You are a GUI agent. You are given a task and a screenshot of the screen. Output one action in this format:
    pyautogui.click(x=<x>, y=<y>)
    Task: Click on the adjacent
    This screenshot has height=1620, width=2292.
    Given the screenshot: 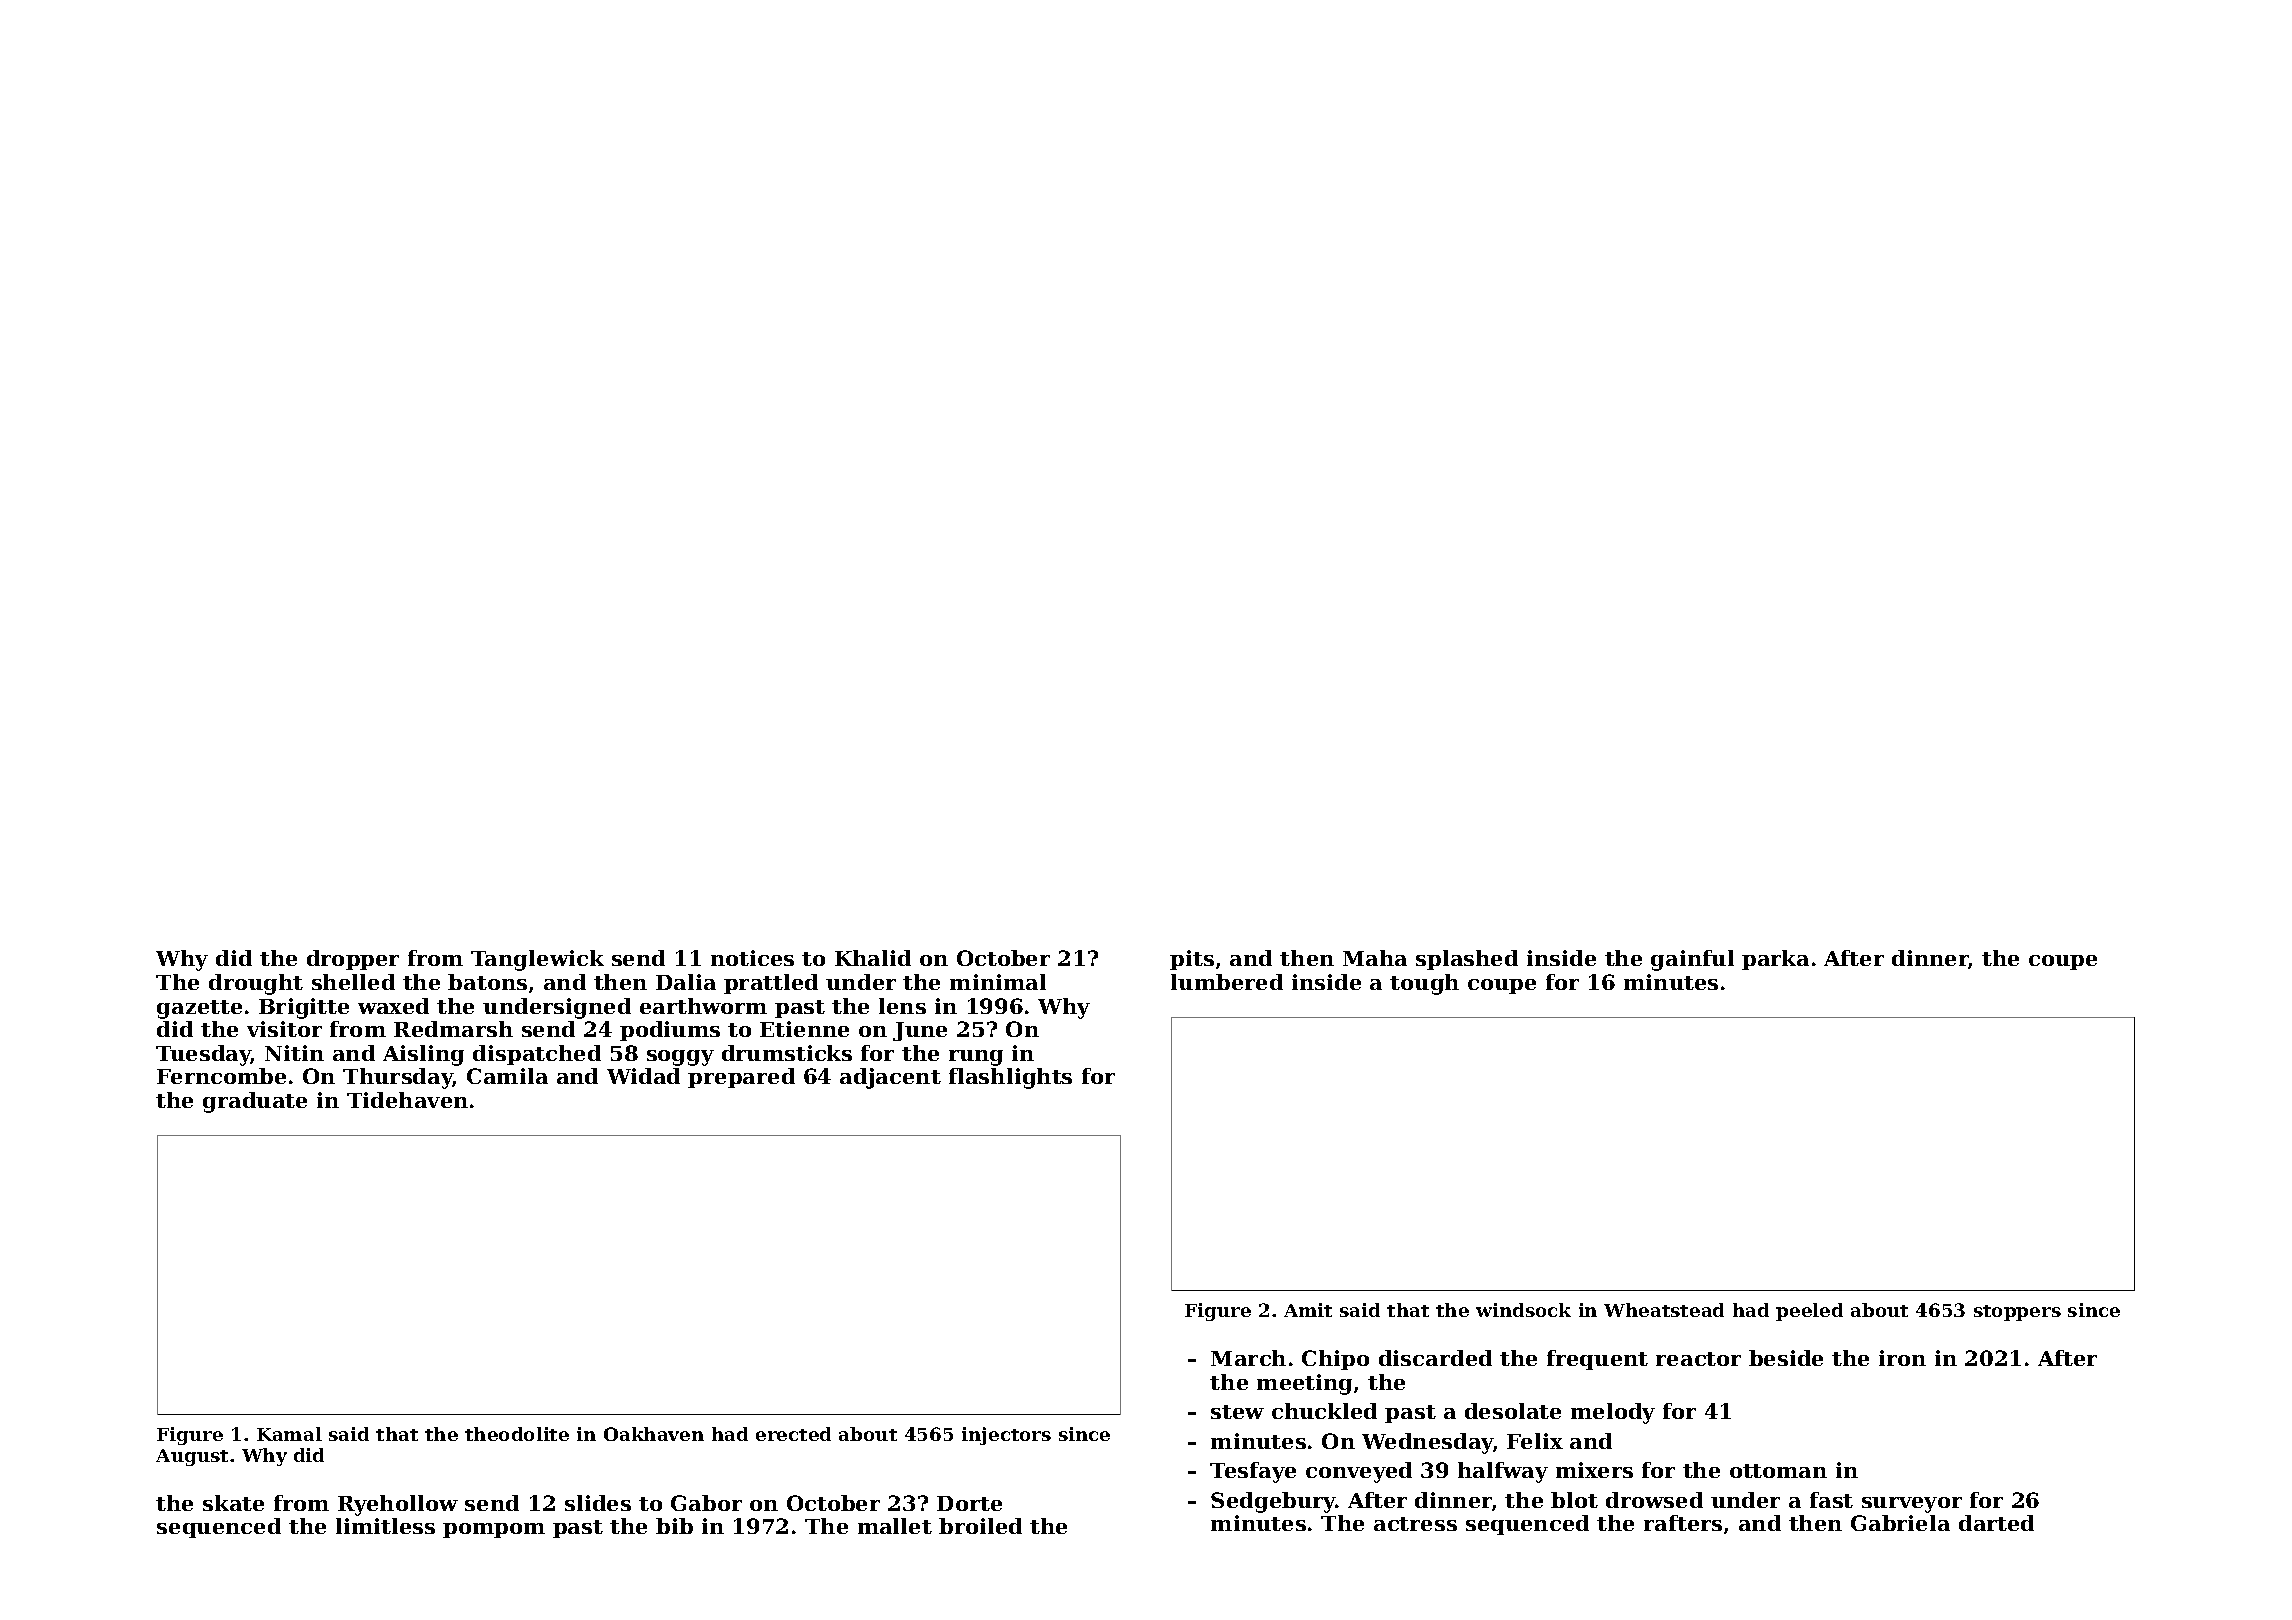 What is the action you would take?
    pyautogui.click(x=890, y=1078)
